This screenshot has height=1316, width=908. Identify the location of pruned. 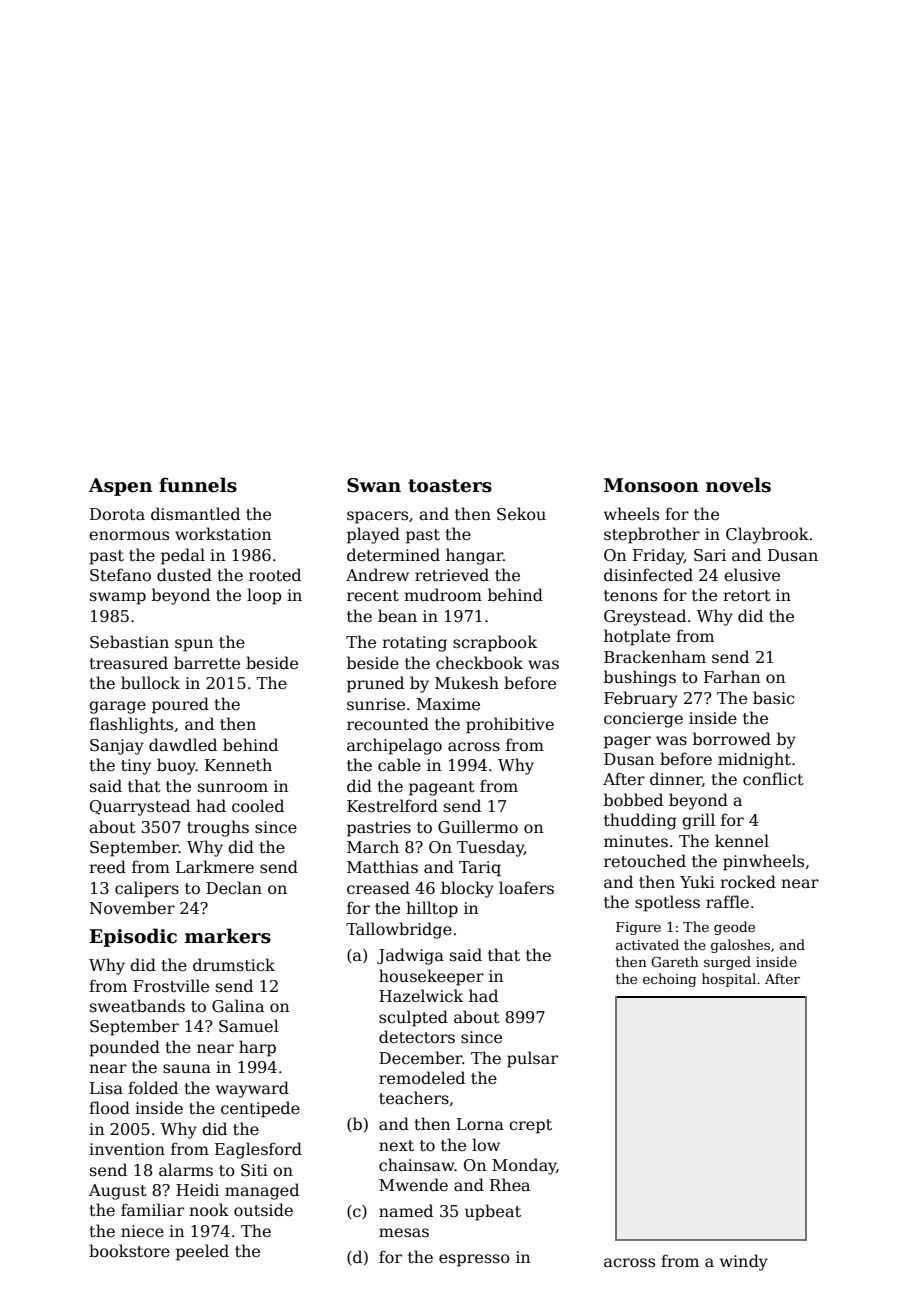
(375, 684).
